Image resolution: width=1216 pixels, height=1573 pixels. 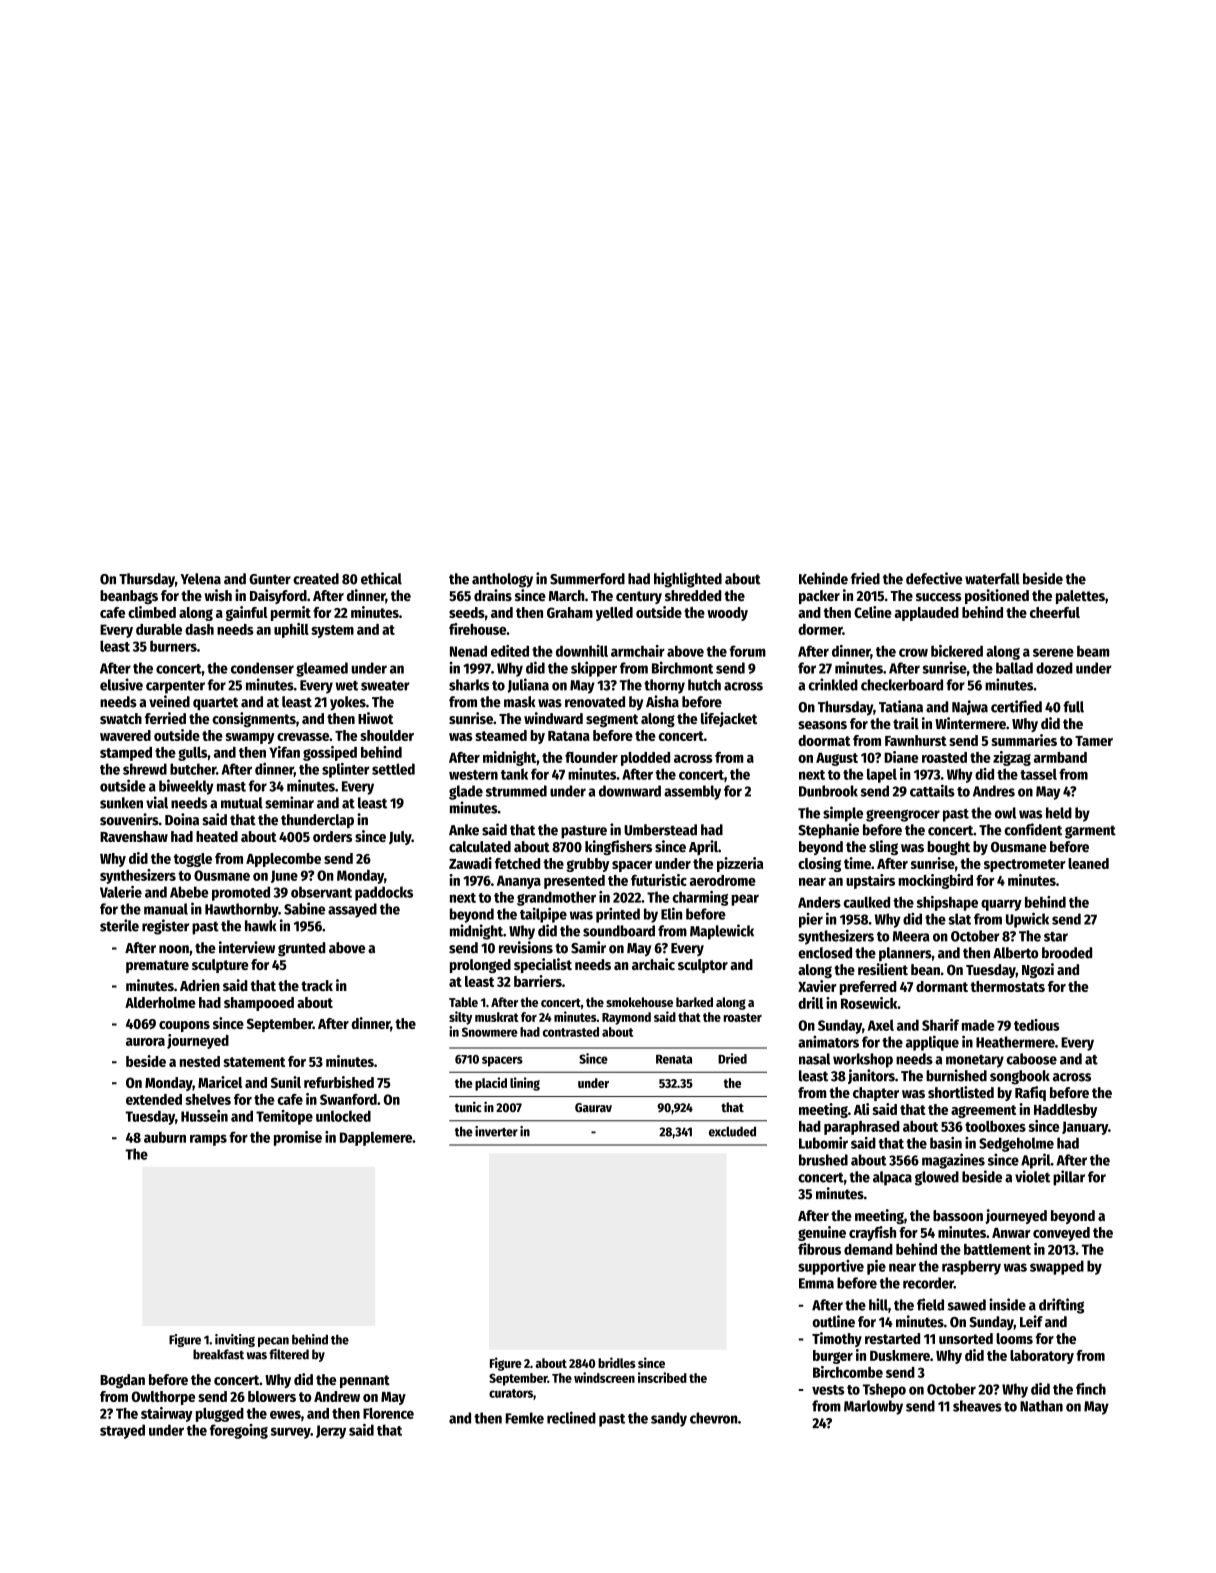 I want to click on inverter, so click(x=496, y=1131).
